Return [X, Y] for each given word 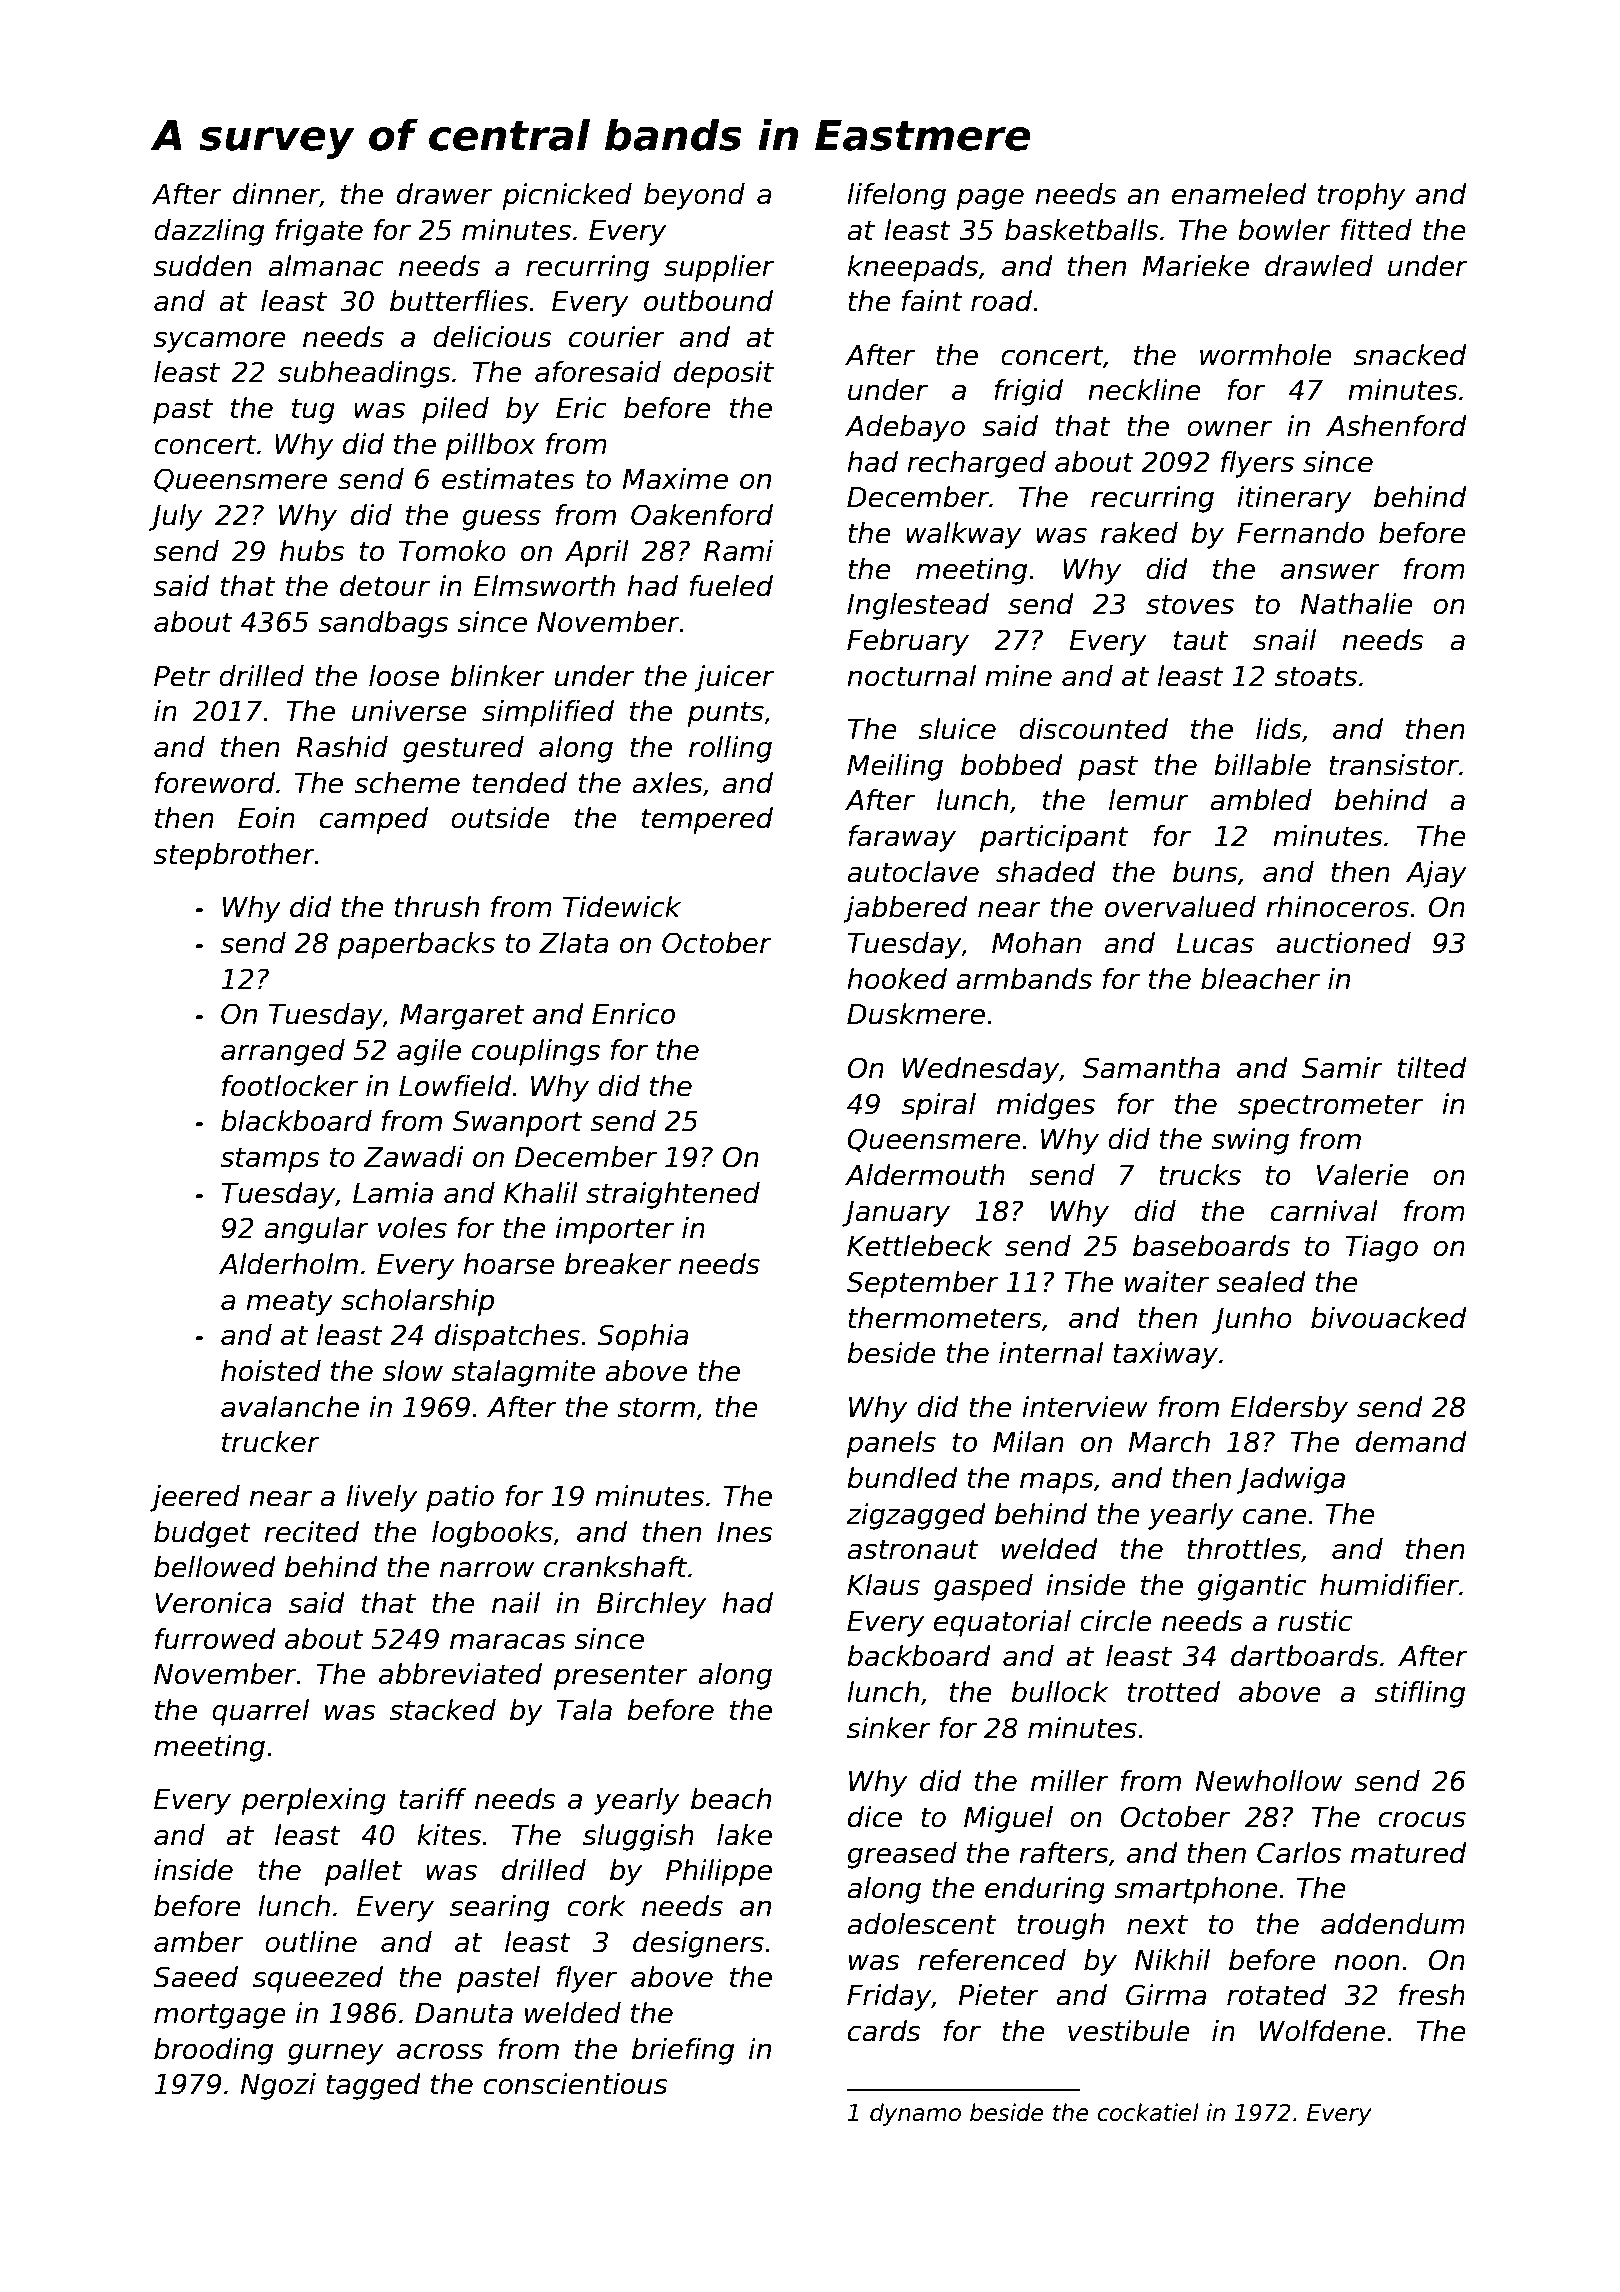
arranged [283, 1052]
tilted [1432, 1068]
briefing [683, 2051]
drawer [444, 194]
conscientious [575, 2084]
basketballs [1081, 230]
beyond [694, 196]
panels [891, 1444]
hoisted [271, 1371]
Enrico [633, 1014]
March [1169, 1442]
